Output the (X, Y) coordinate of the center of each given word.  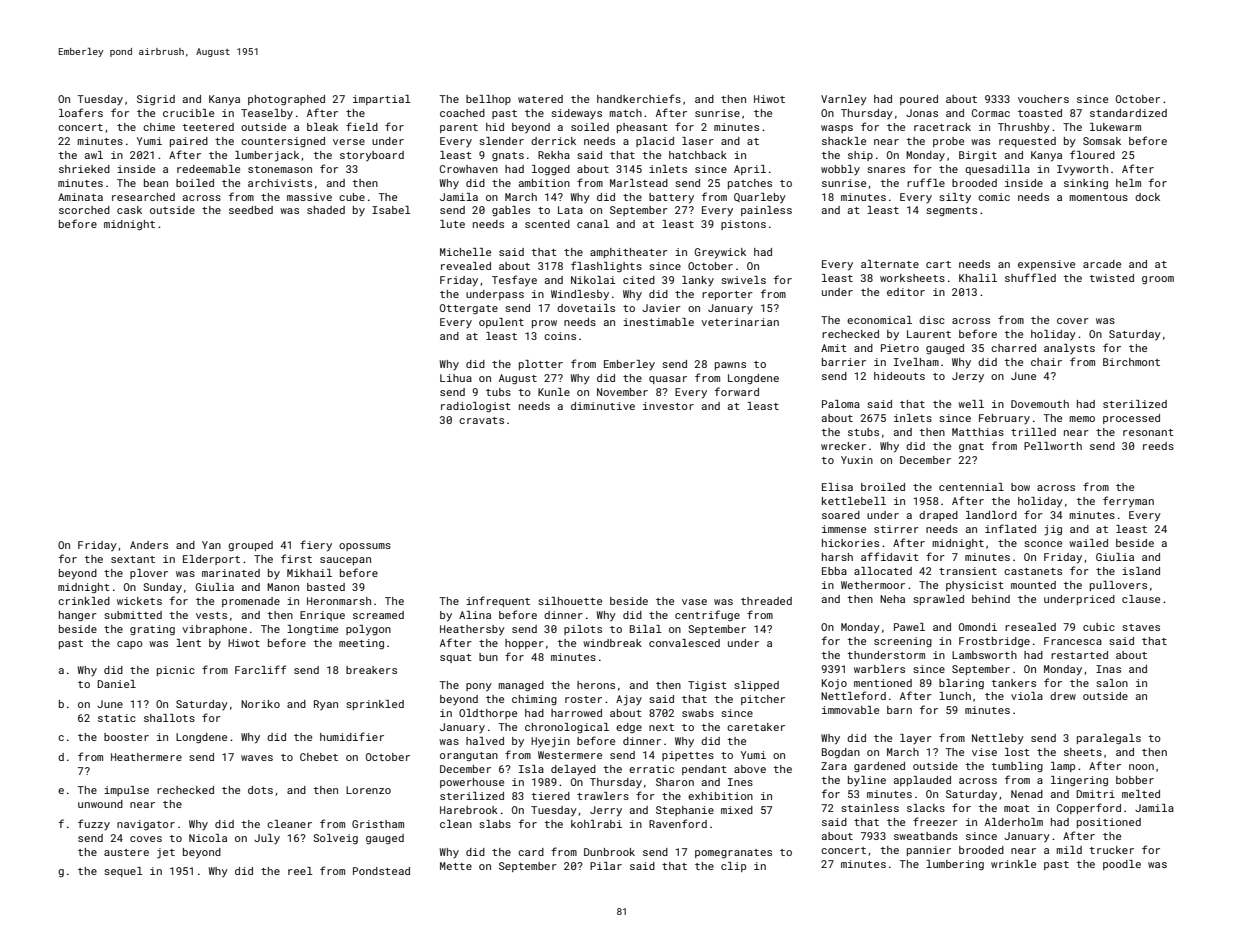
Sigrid (156, 100)
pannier (929, 851)
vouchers (1043, 99)
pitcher (763, 700)
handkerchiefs (639, 98)
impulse (126, 791)
